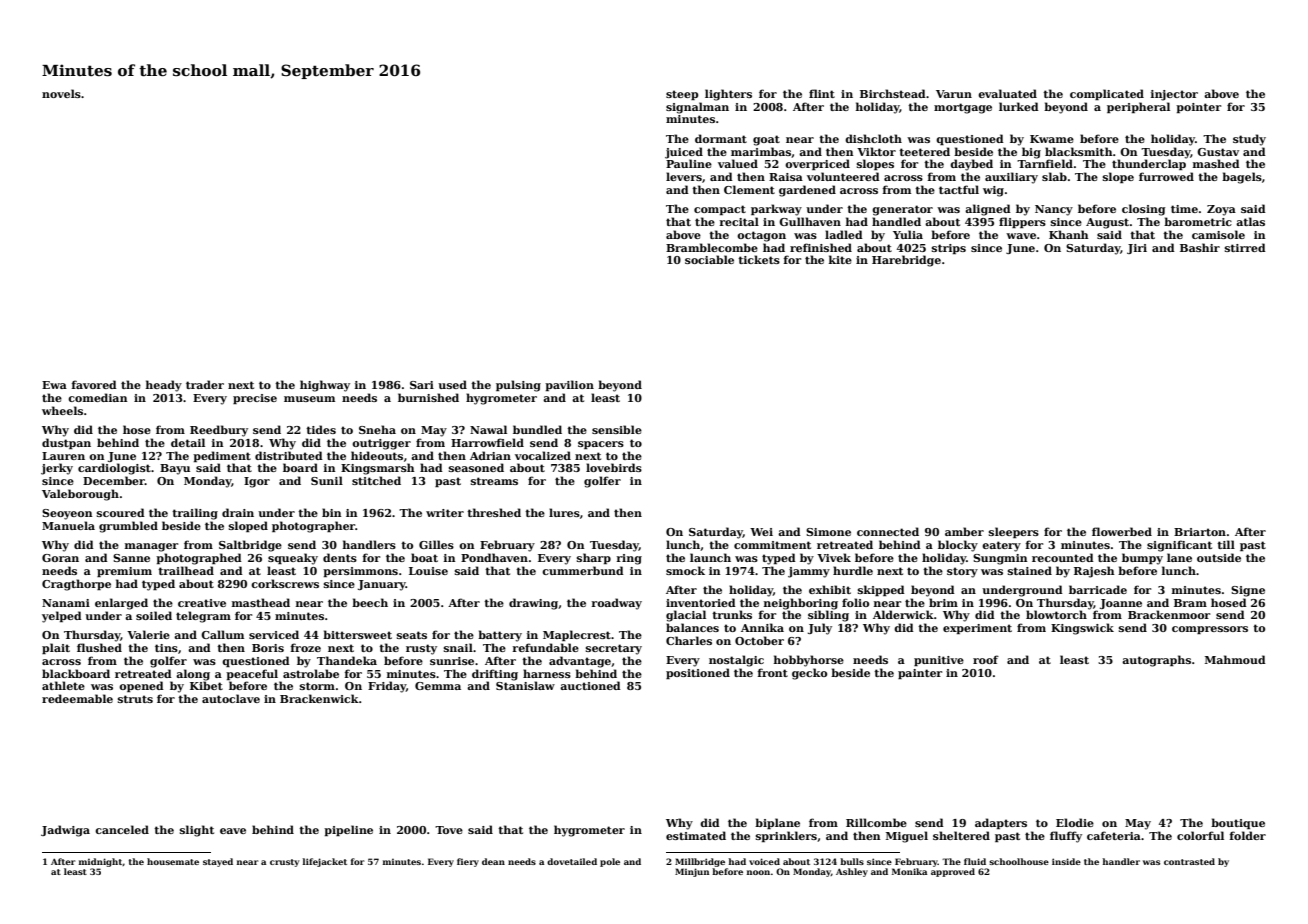 The image size is (1308, 924). I want to click on lifejacket, so click(325, 862).
